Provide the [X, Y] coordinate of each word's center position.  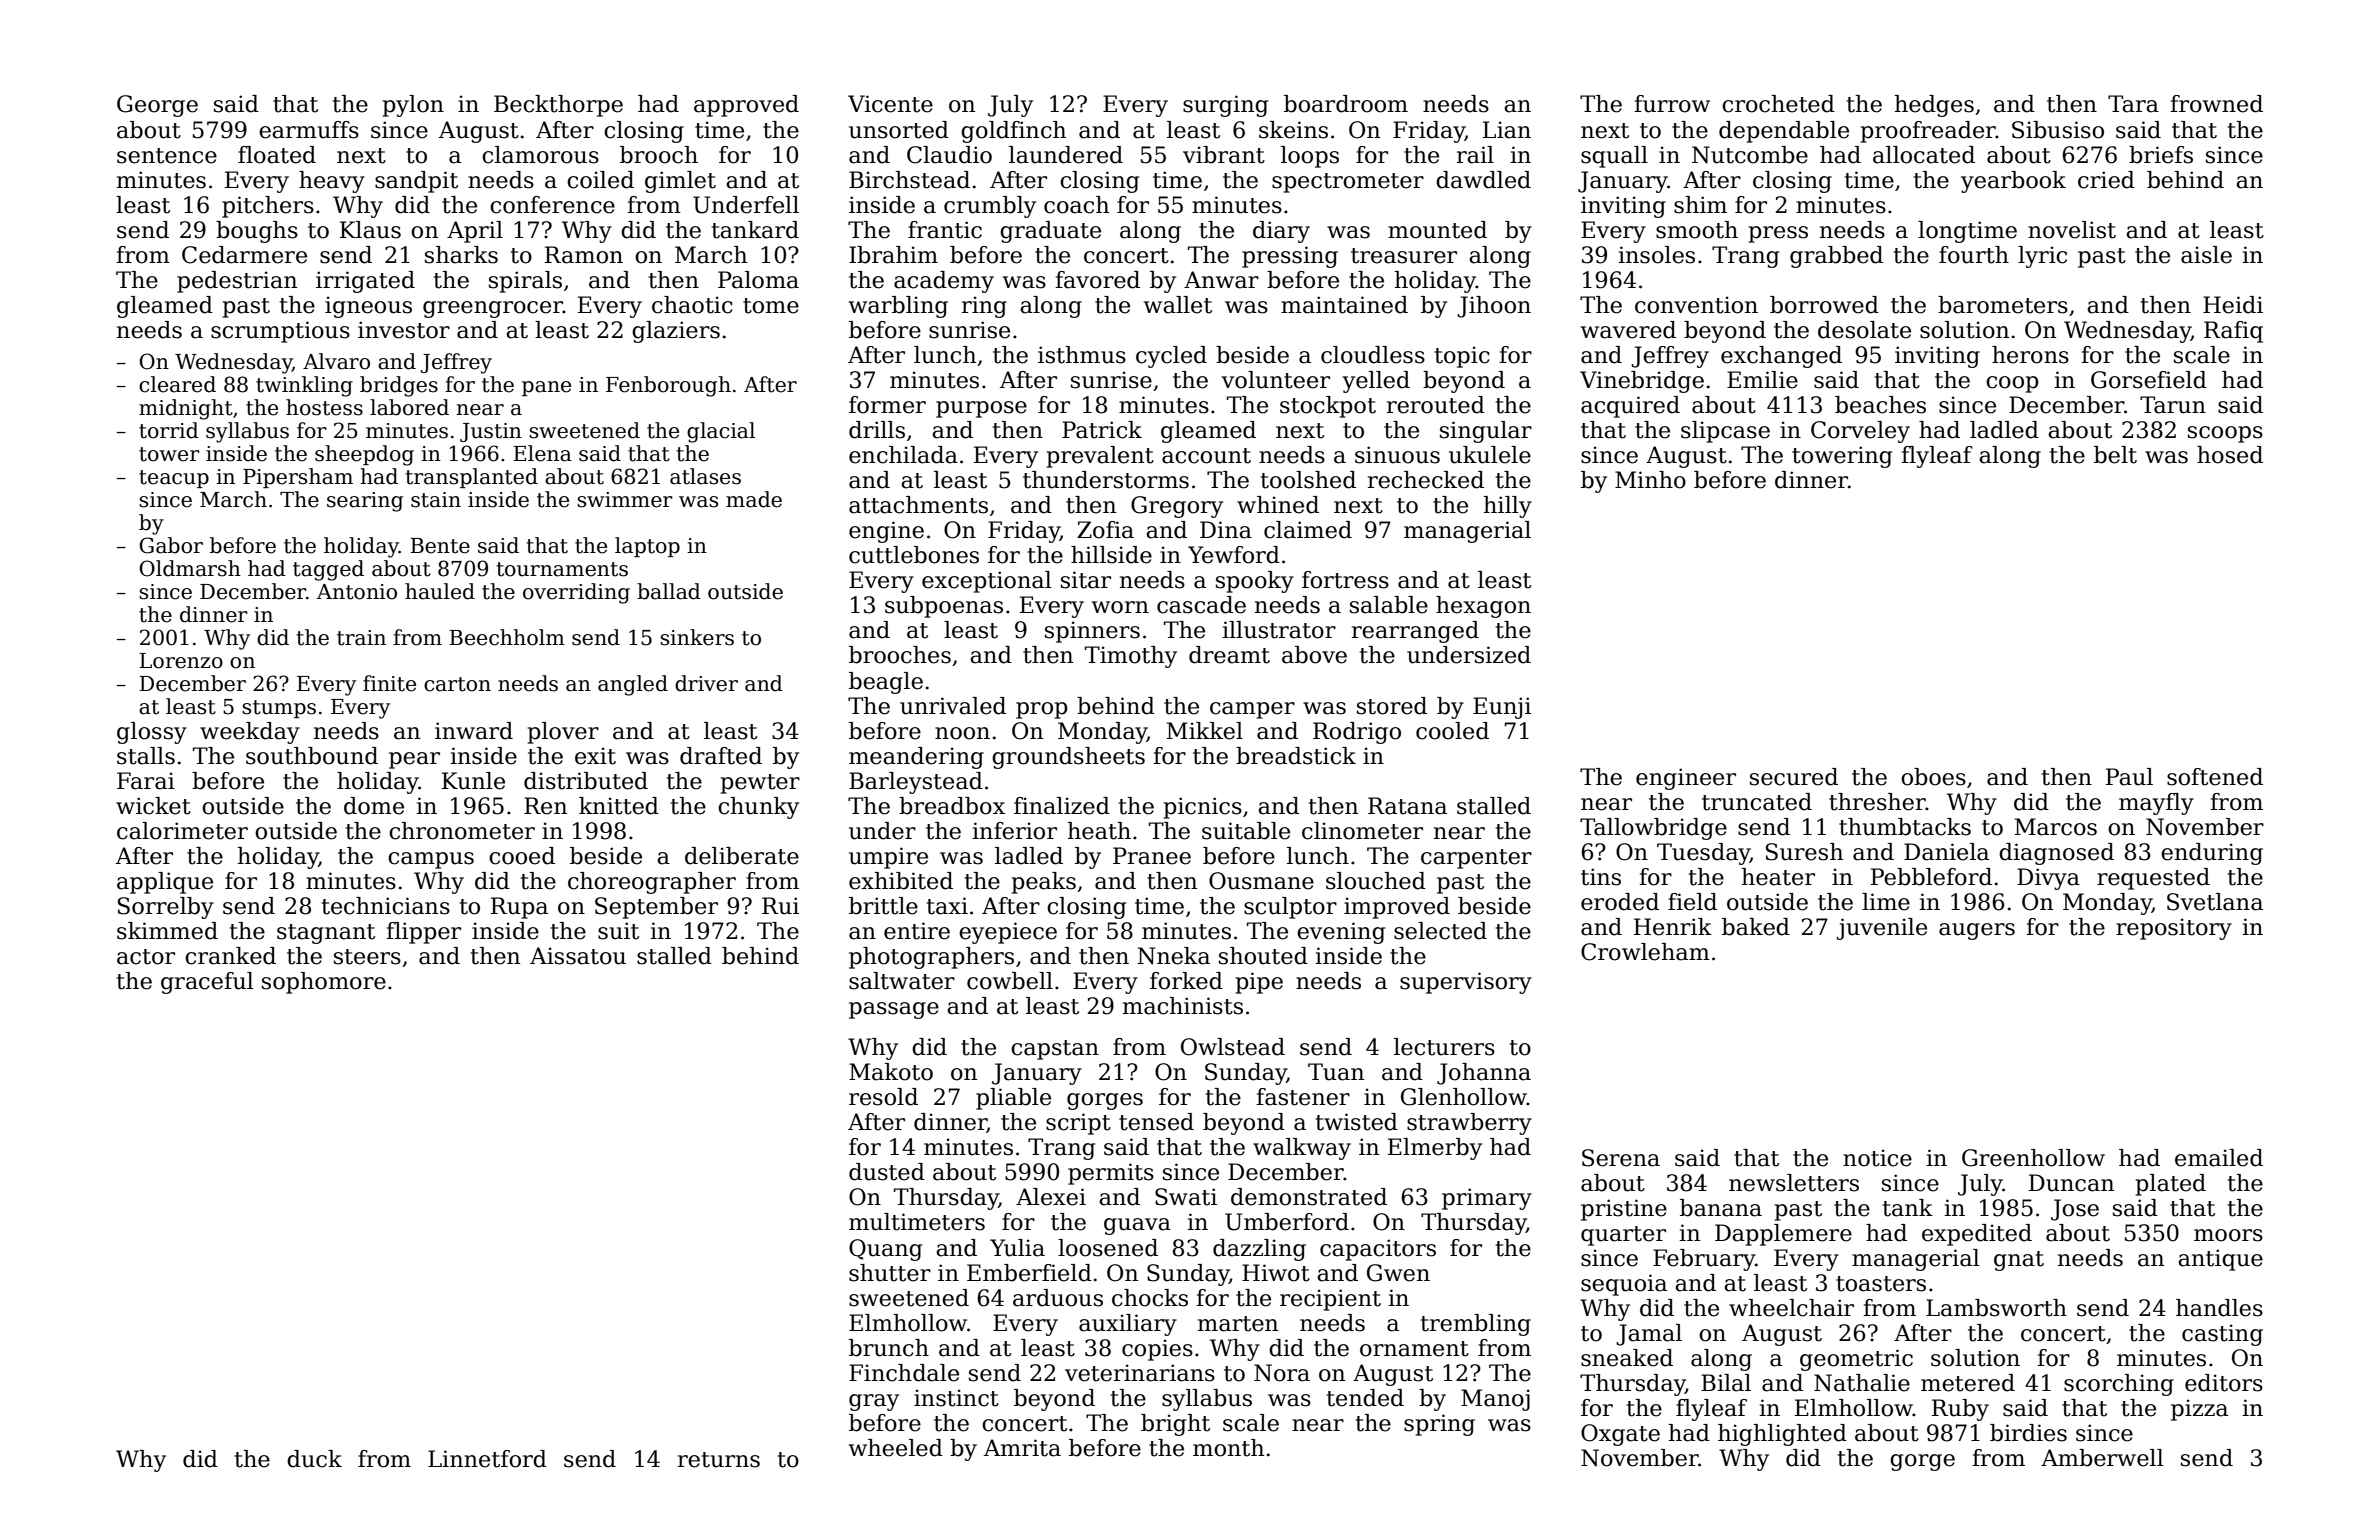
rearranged [1415, 632]
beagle [886, 683]
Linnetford [487, 1459]
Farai [146, 781]
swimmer [625, 500]
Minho [1650, 480]
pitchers [268, 207]
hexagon [1483, 607]
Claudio [949, 155]
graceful [207, 983]
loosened [1108, 1248]
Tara [2133, 104]
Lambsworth [1996, 1308]
